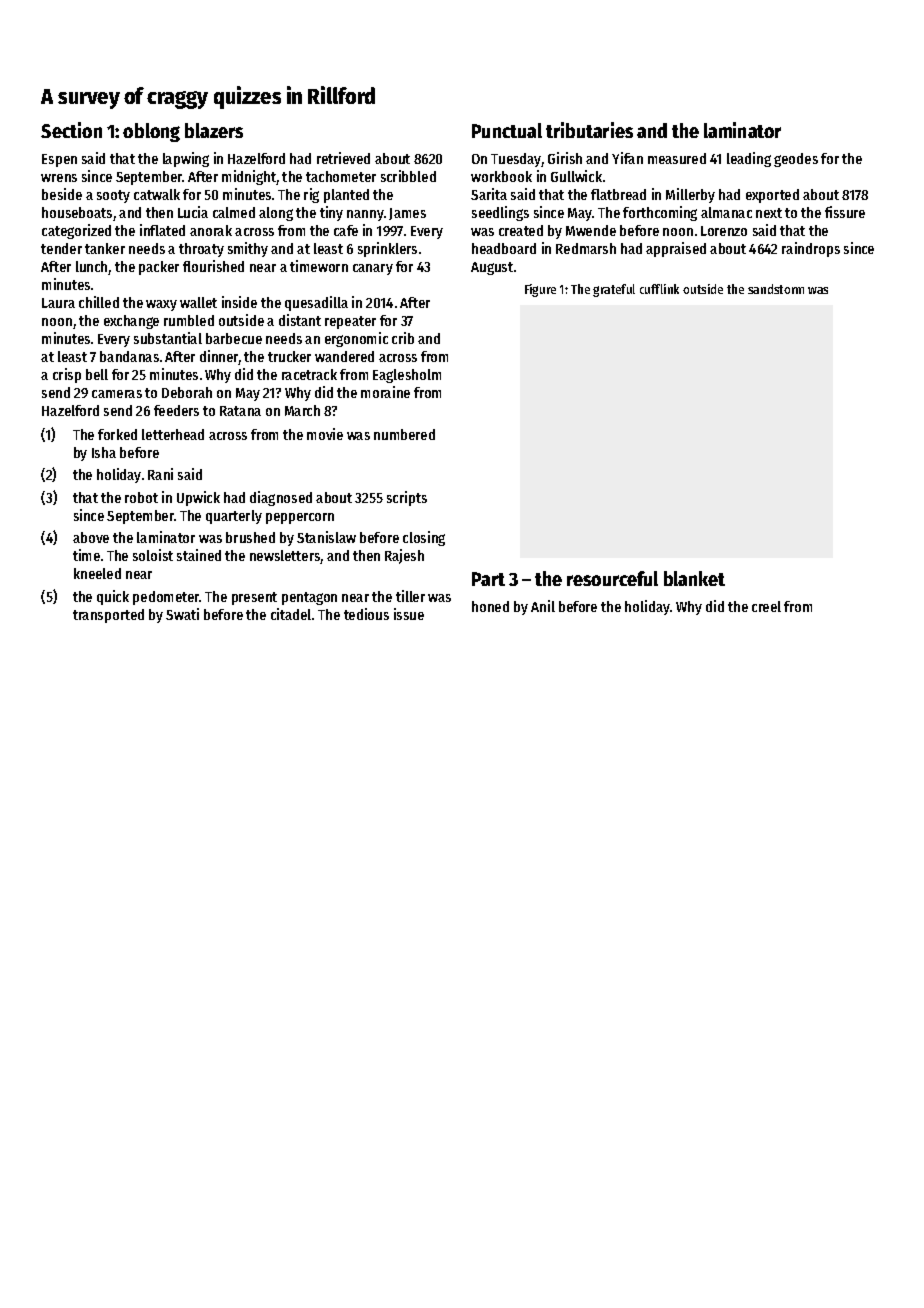 The height and width of the screenshot is (1308, 924). What do you see at coordinates (108, 616) in the screenshot?
I see `transported` at bounding box center [108, 616].
